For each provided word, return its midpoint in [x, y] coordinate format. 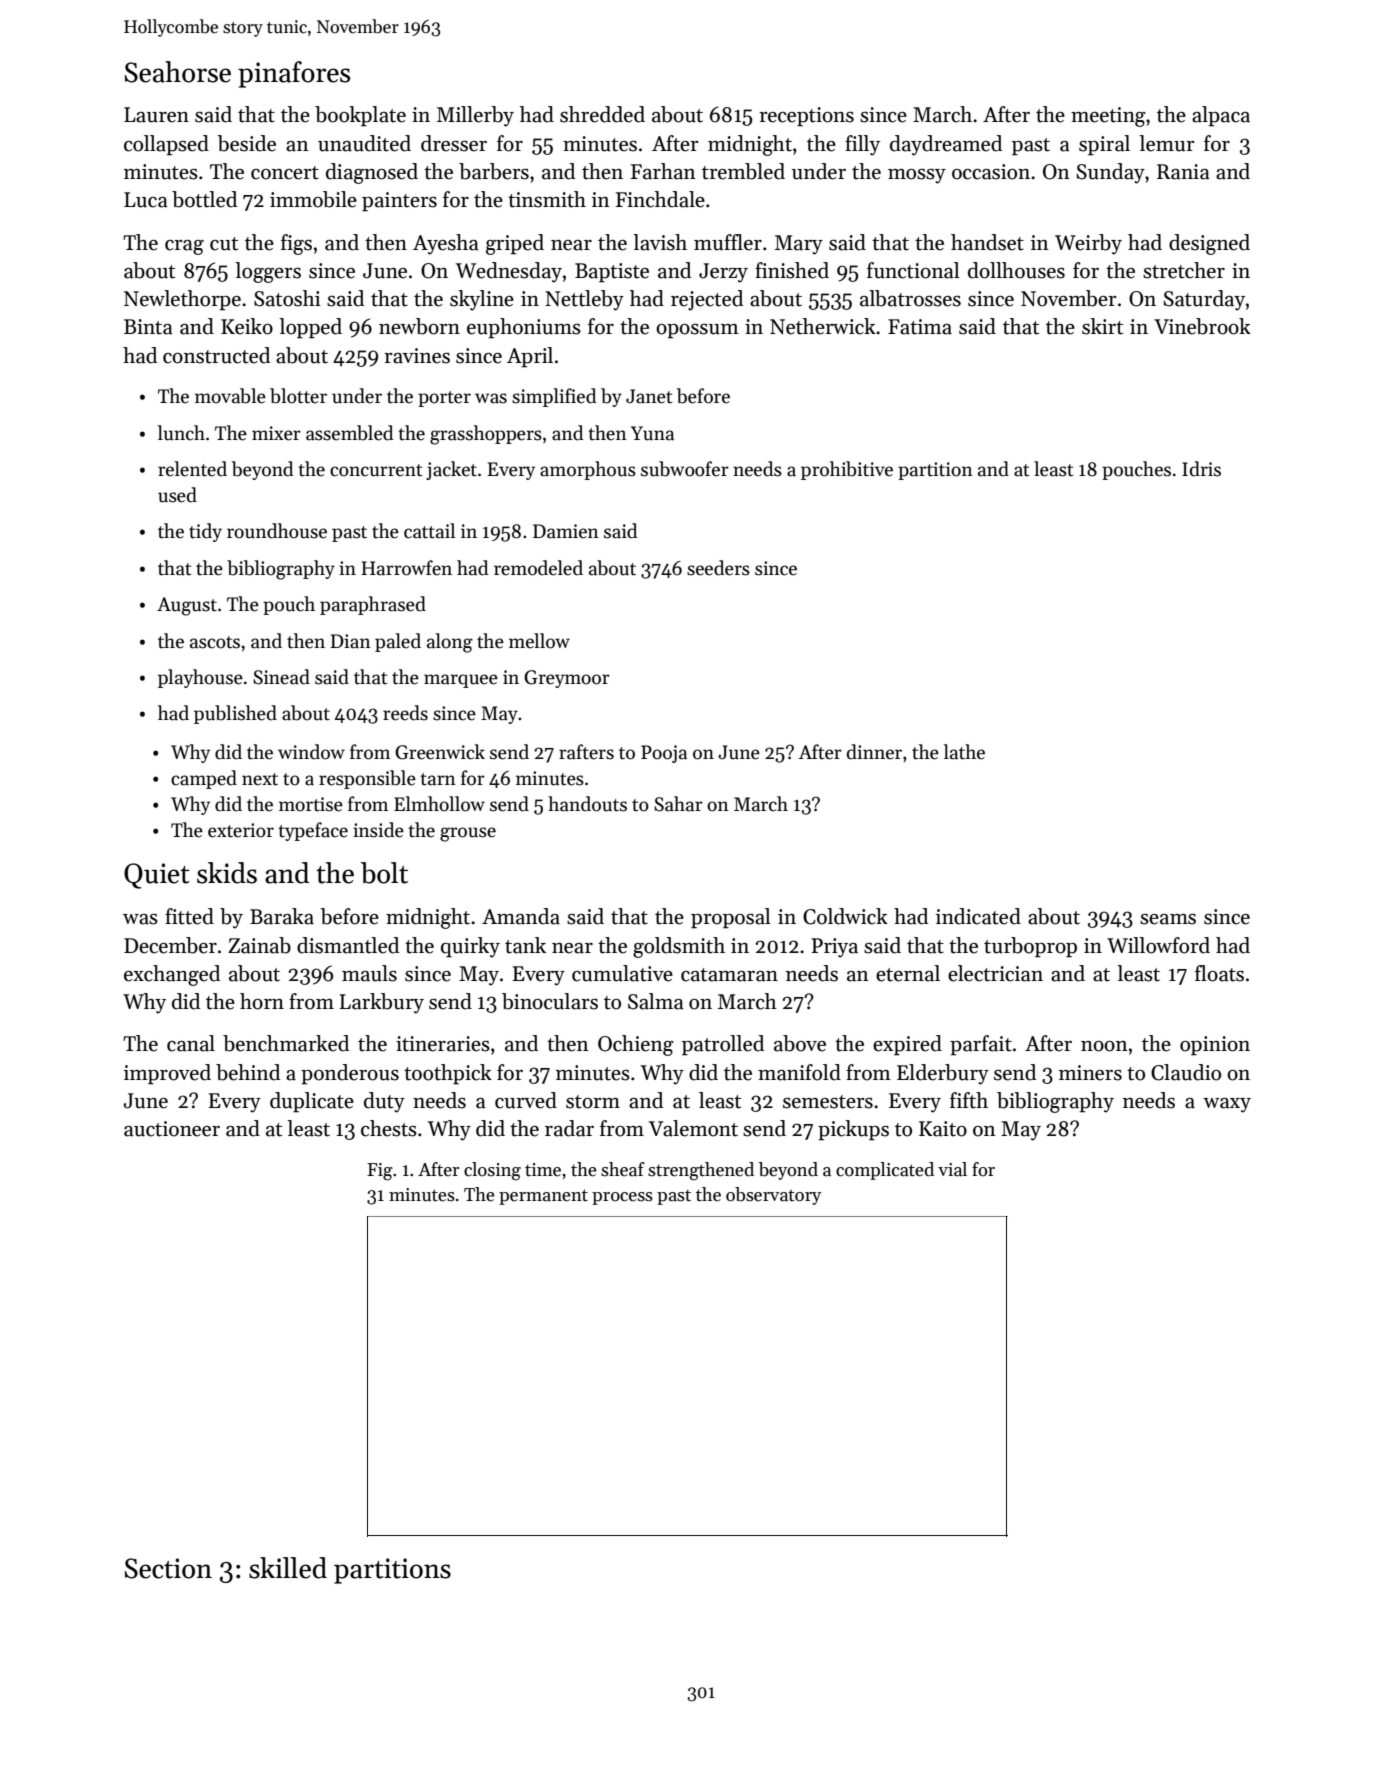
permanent [543, 1197]
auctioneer [172, 1129]
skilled [288, 1568]
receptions [806, 117]
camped [204, 779]
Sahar [678, 804]
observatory [773, 1196]
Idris [1201, 469]
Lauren [156, 115]
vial [952, 1169]
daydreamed [946, 145]
